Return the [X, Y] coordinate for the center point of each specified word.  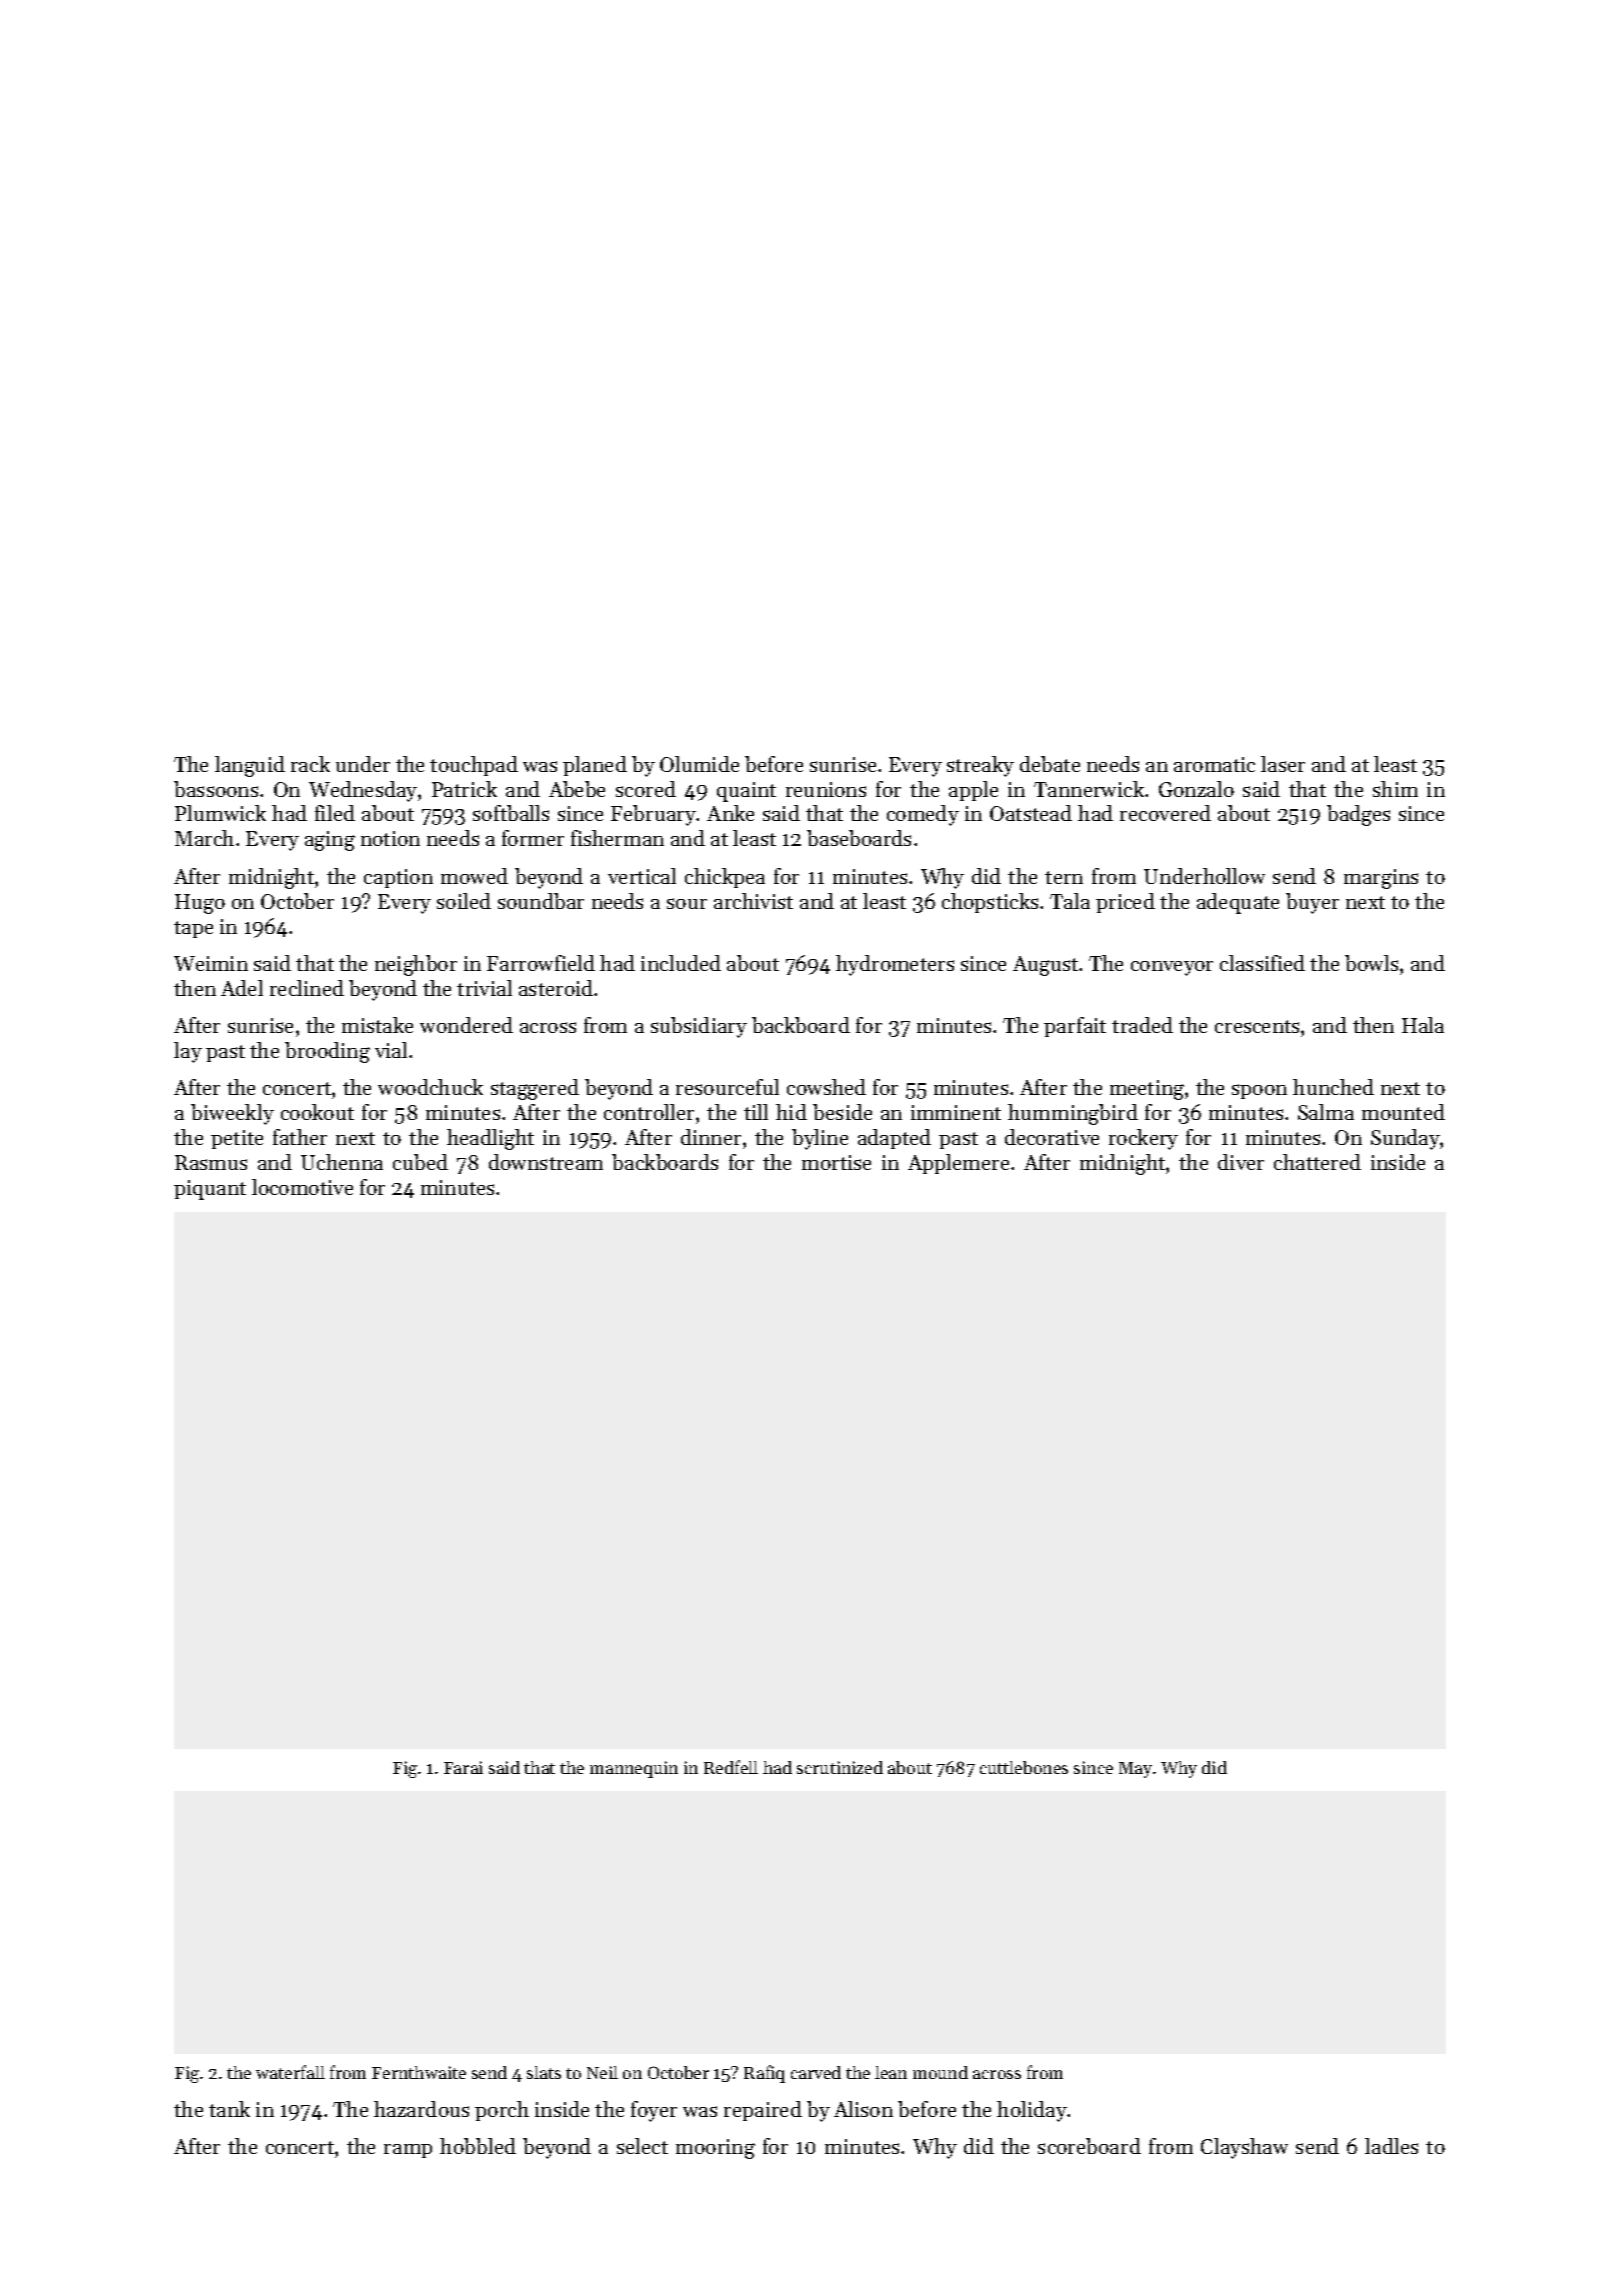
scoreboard [1089, 2146]
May [1135, 1770]
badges [1358, 815]
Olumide [699, 764]
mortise [836, 1162]
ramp [408, 2151]
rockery [1143, 1139]
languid [250, 766]
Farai [463, 1767]
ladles [1391, 2146]
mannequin [634, 1769]
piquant [210, 1190]
